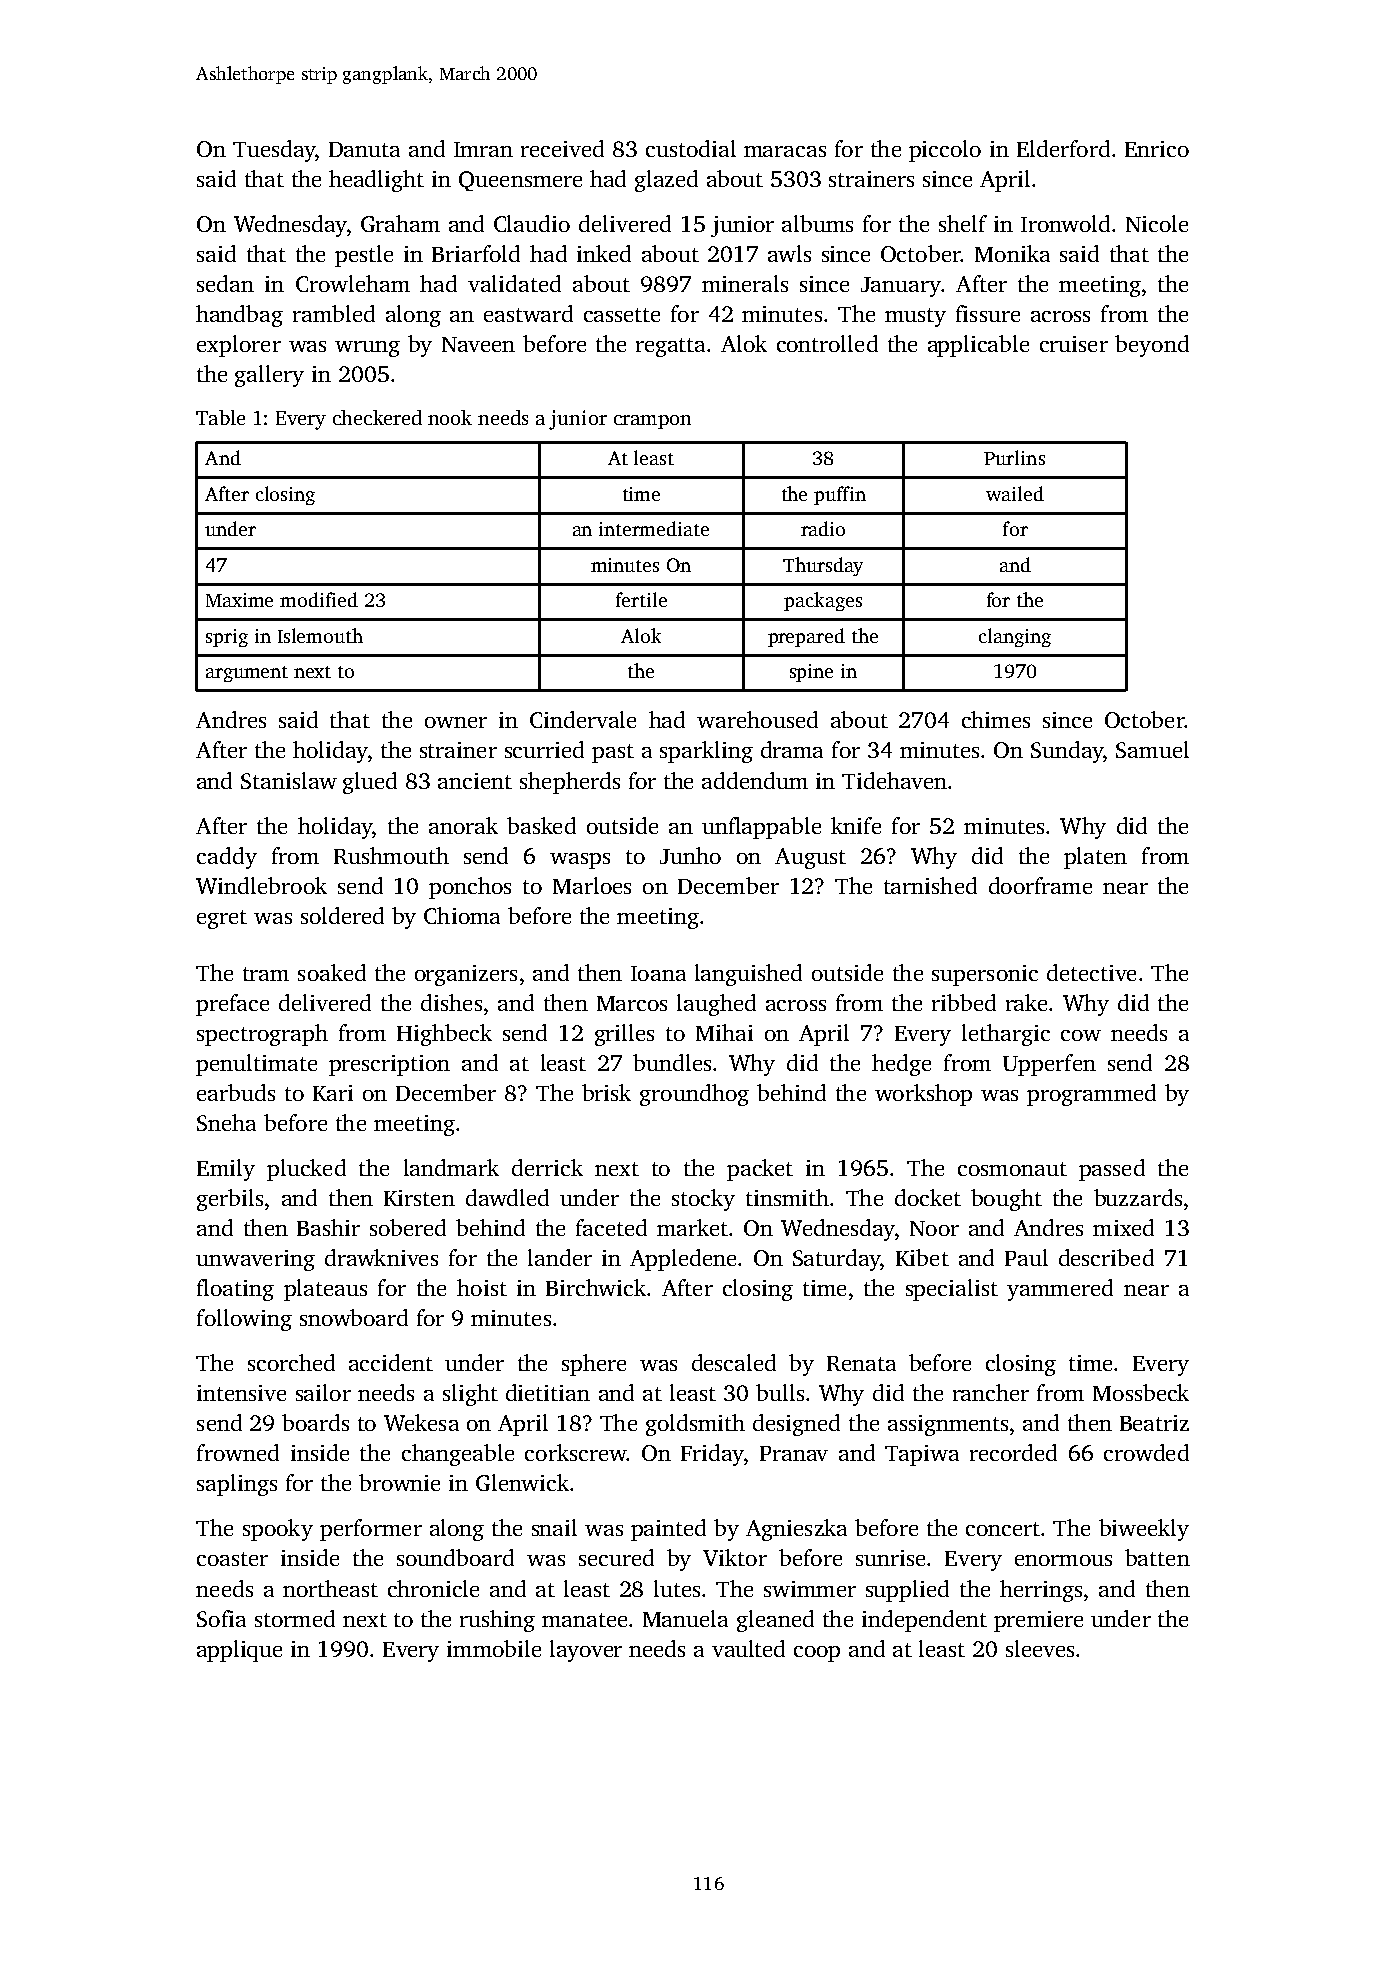 The width and height of the document is (1386, 1969). What do you see at coordinates (670, 347) in the document?
I see `regatta` at bounding box center [670, 347].
